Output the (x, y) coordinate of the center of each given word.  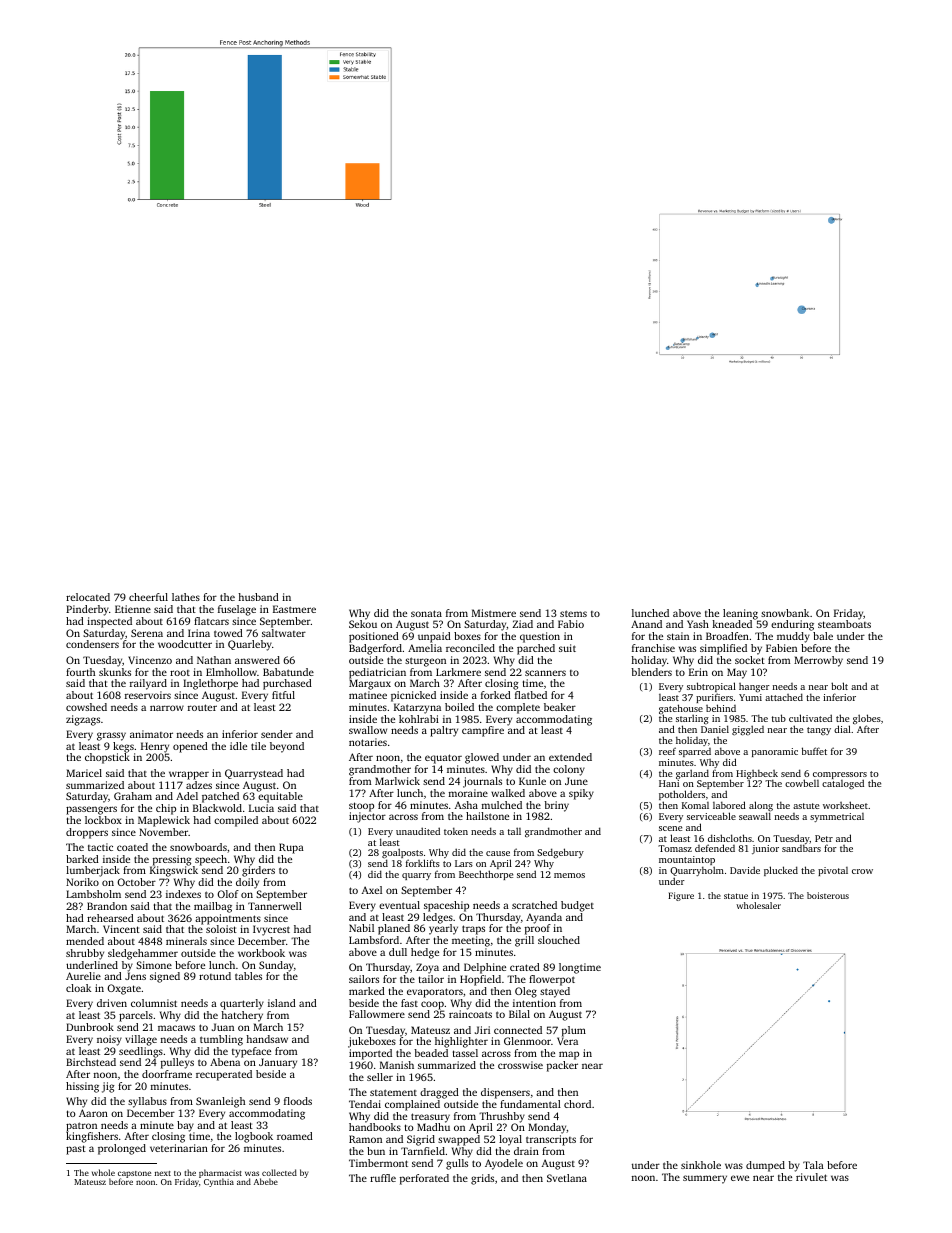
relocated (88, 597)
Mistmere (494, 613)
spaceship (446, 906)
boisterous (828, 895)
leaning (740, 614)
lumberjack (93, 871)
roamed (295, 1136)
